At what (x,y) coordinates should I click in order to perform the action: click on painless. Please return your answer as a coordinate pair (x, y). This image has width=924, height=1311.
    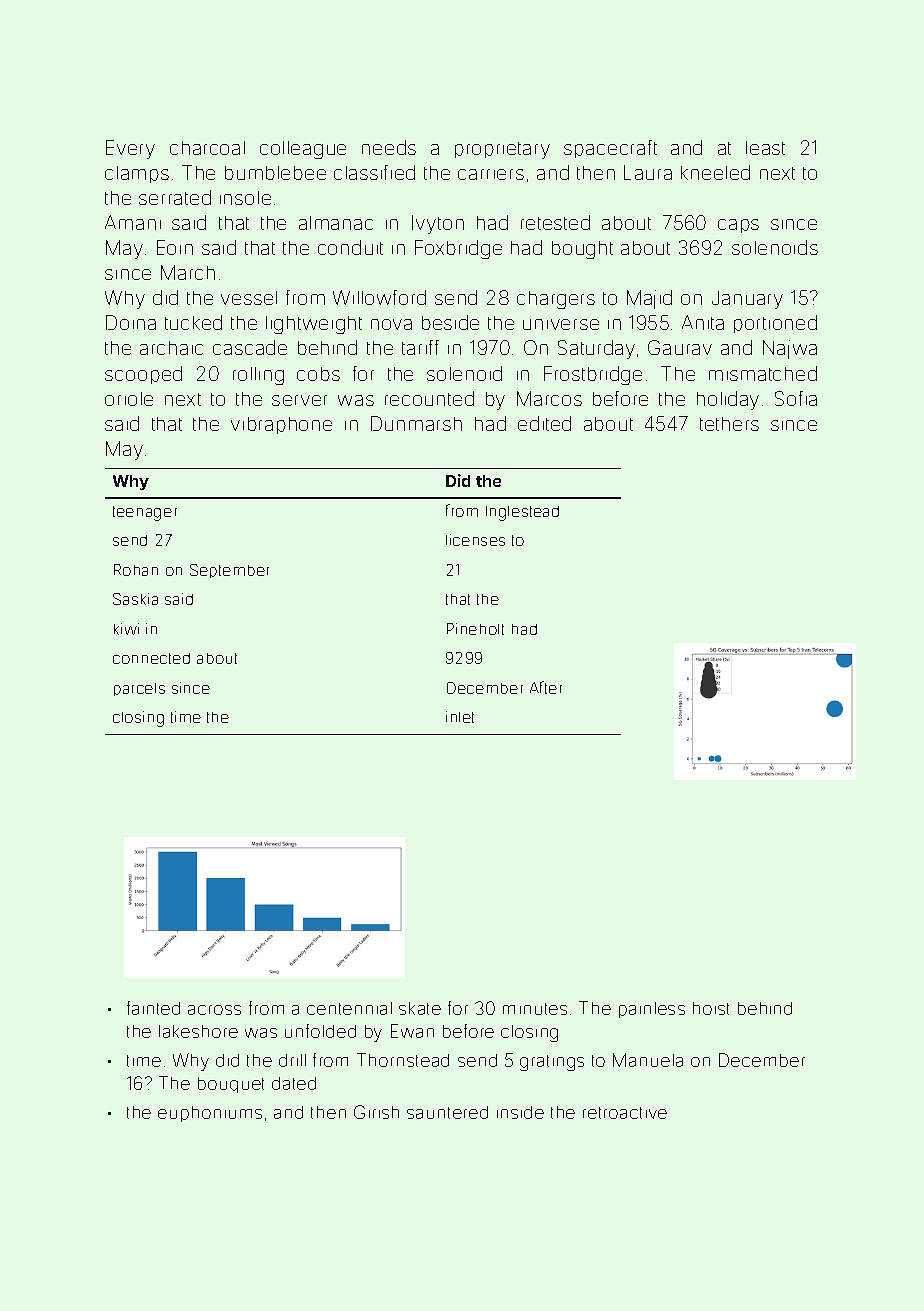
    Looking at the image, I should click on (652, 1010).
